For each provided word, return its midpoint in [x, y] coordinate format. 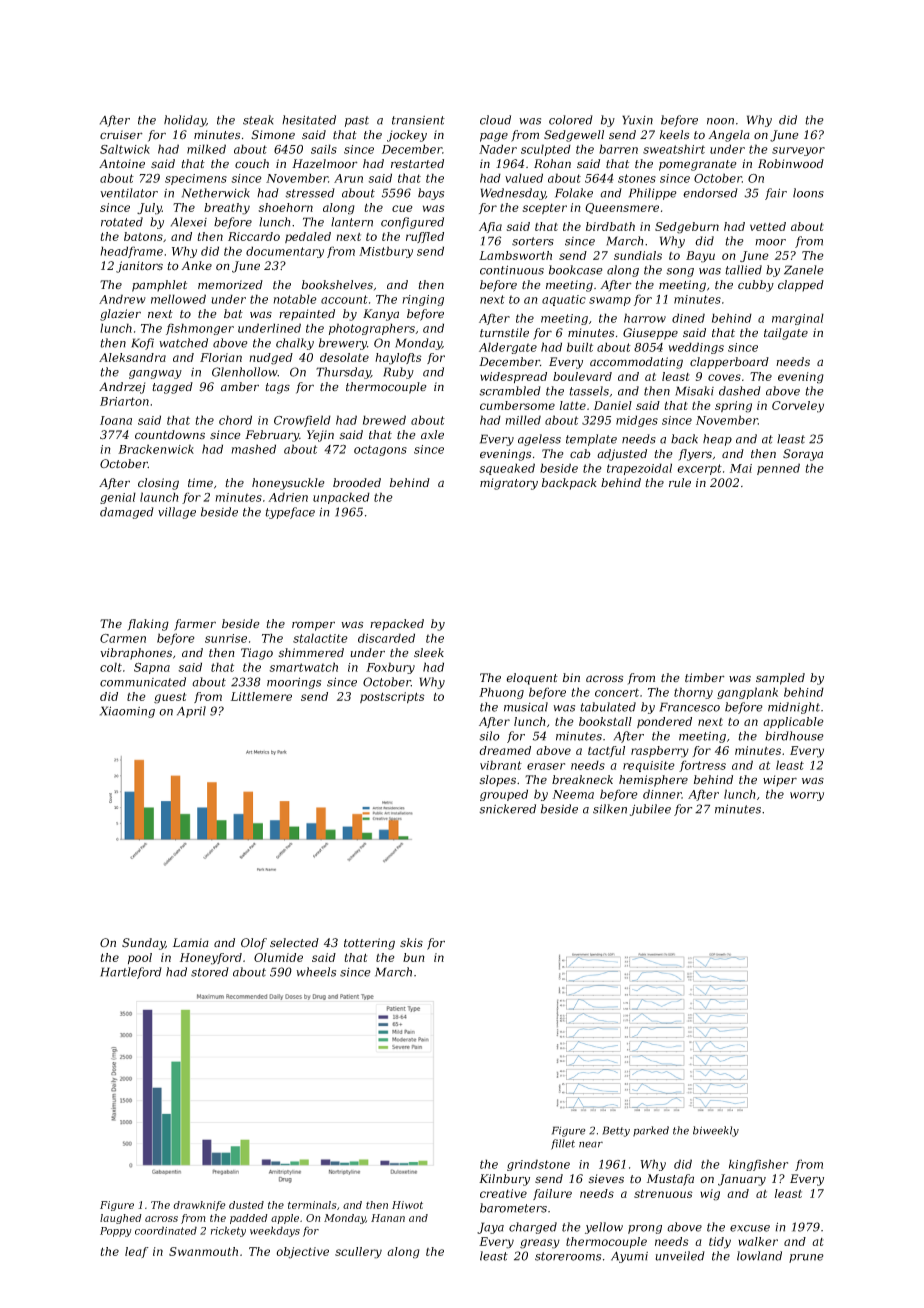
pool [140, 958]
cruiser [121, 135]
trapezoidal [639, 469]
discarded [386, 638]
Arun [348, 178]
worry [807, 796]
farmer [195, 625]
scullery [358, 1253]
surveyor [798, 151]
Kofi [142, 344]
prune [806, 1258]
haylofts [398, 359]
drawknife [199, 1206]
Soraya [803, 455]
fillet [563, 1144]
